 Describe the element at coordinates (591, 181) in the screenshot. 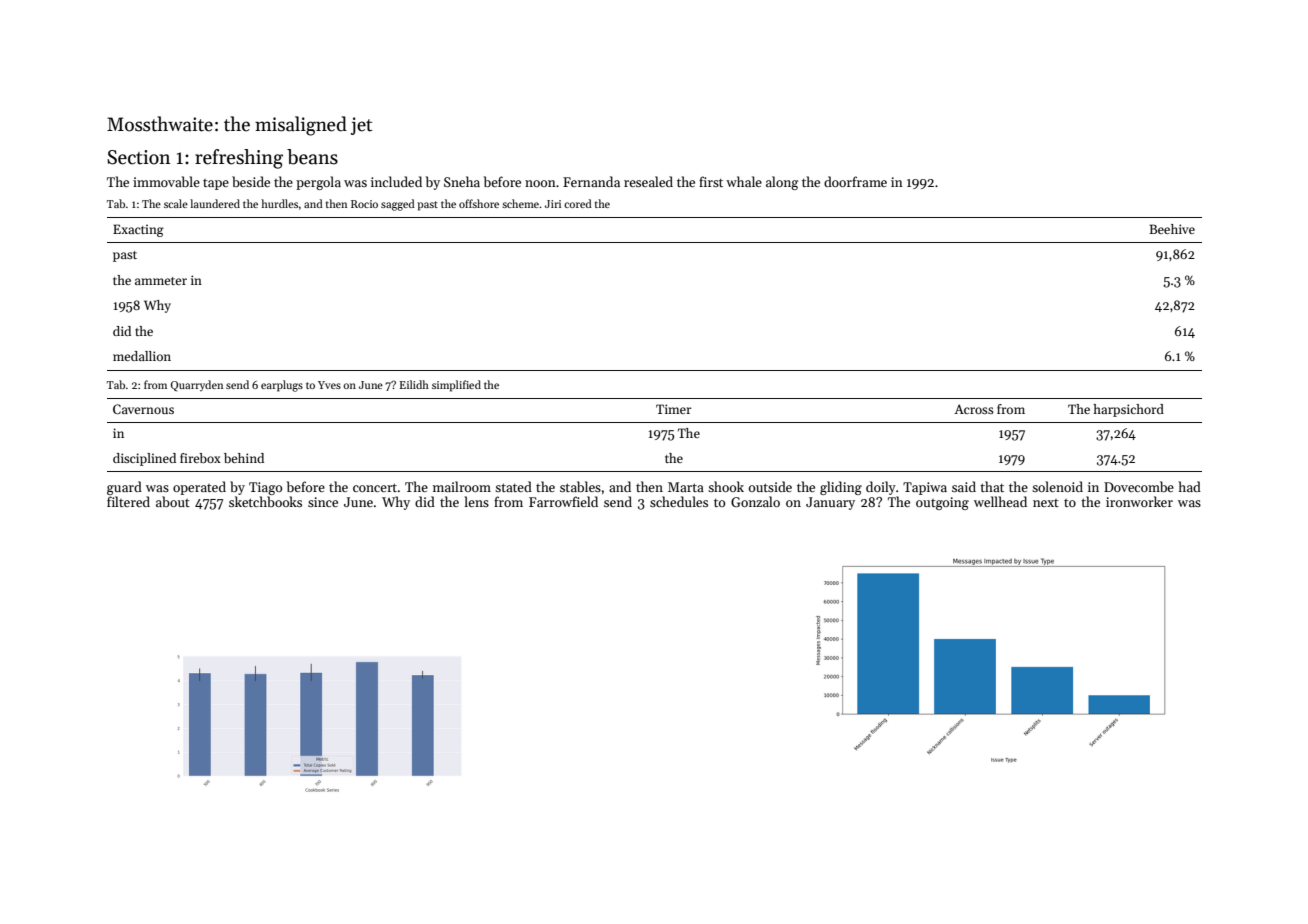

I see `Fernanda` at that location.
